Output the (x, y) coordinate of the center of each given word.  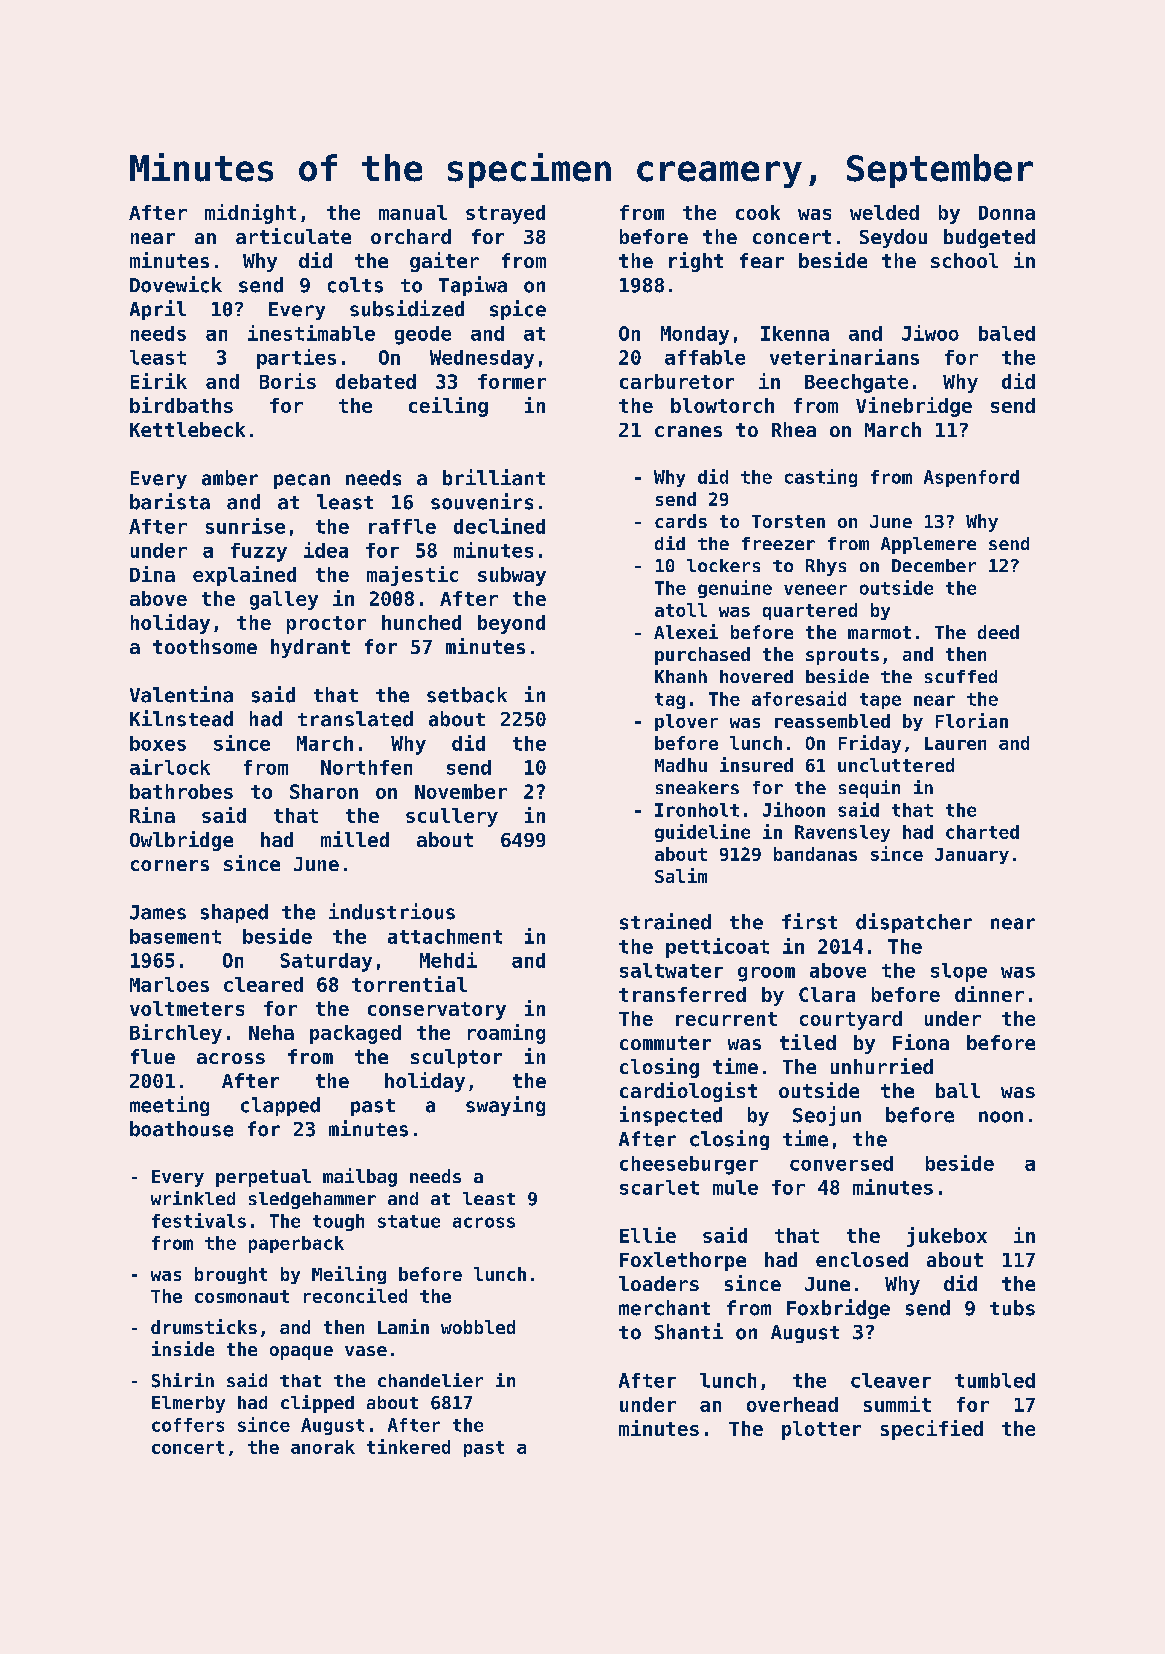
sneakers (697, 787)
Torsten (788, 521)
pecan (302, 481)
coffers (188, 1425)
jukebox (947, 1237)
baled (1007, 333)
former (512, 381)
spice (518, 310)
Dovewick (176, 284)
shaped (234, 913)
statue (409, 1221)
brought (231, 1275)
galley (284, 600)
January (972, 856)
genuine (735, 589)
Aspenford (971, 478)
